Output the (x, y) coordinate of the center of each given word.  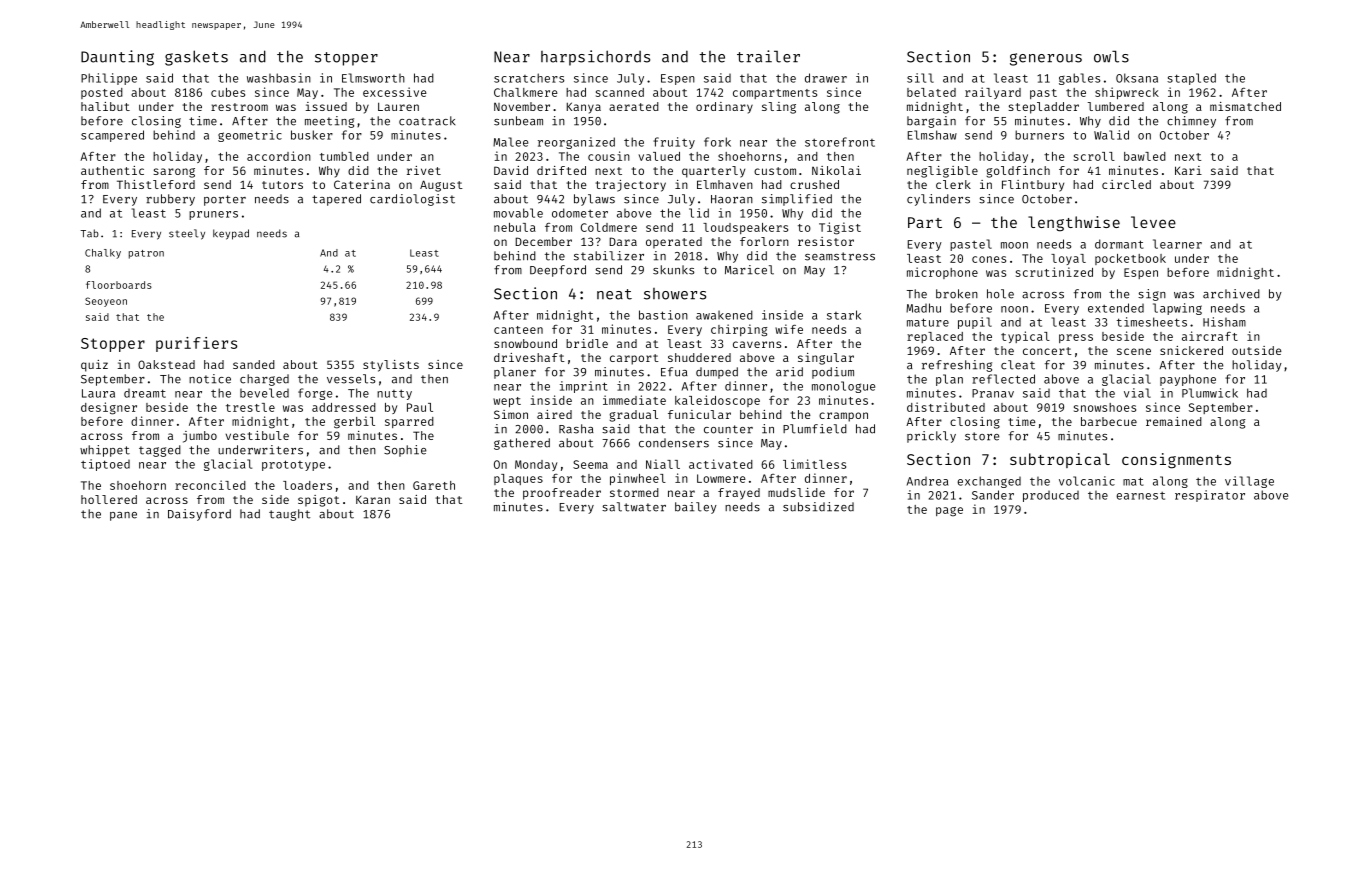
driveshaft (529, 357)
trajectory (631, 186)
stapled (1191, 79)
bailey (696, 508)
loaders (307, 485)
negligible (942, 172)
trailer (768, 56)
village (1249, 482)
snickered (1191, 350)
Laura (98, 393)
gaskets (196, 58)
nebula (515, 227)
